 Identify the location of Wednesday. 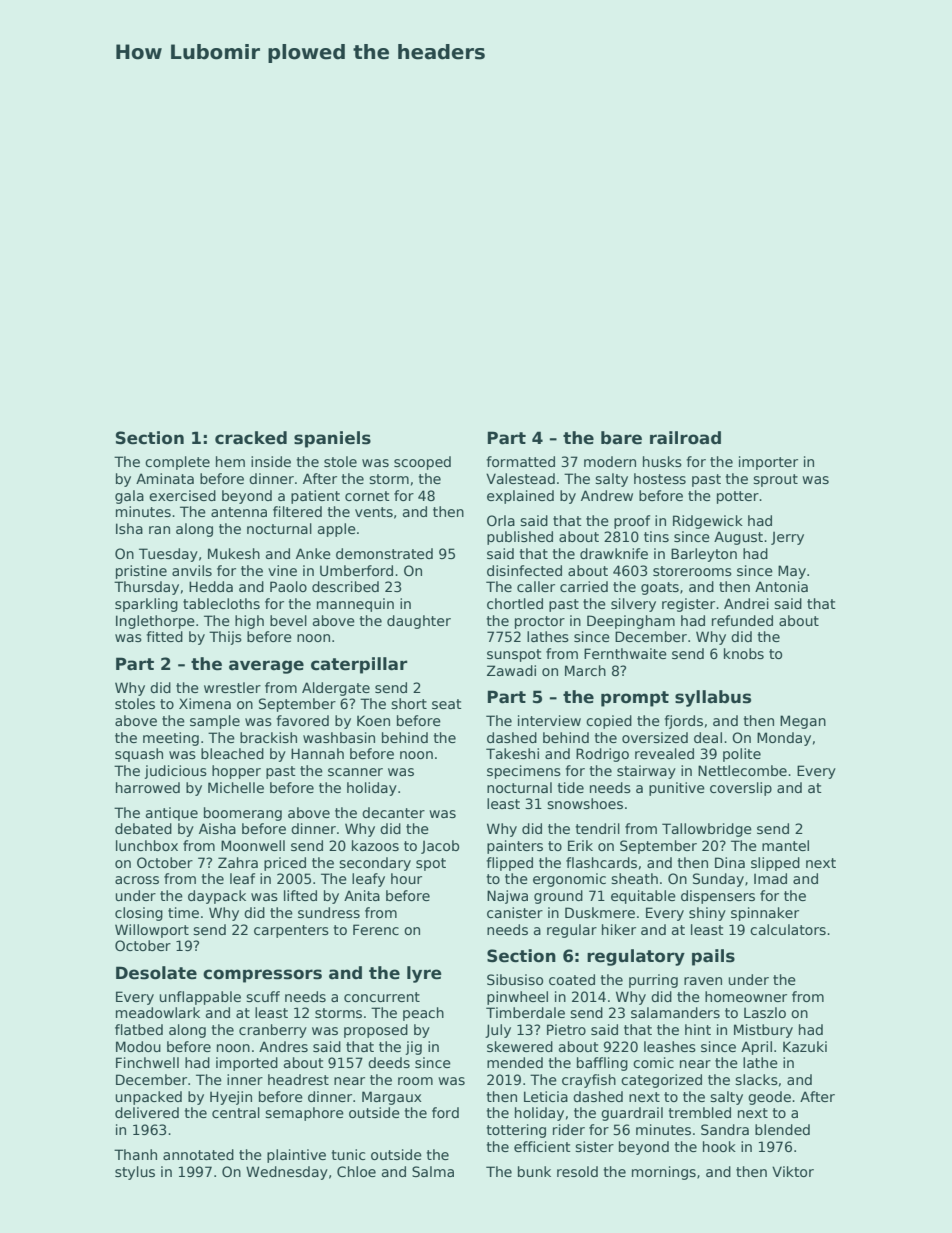
(287, 1173).
